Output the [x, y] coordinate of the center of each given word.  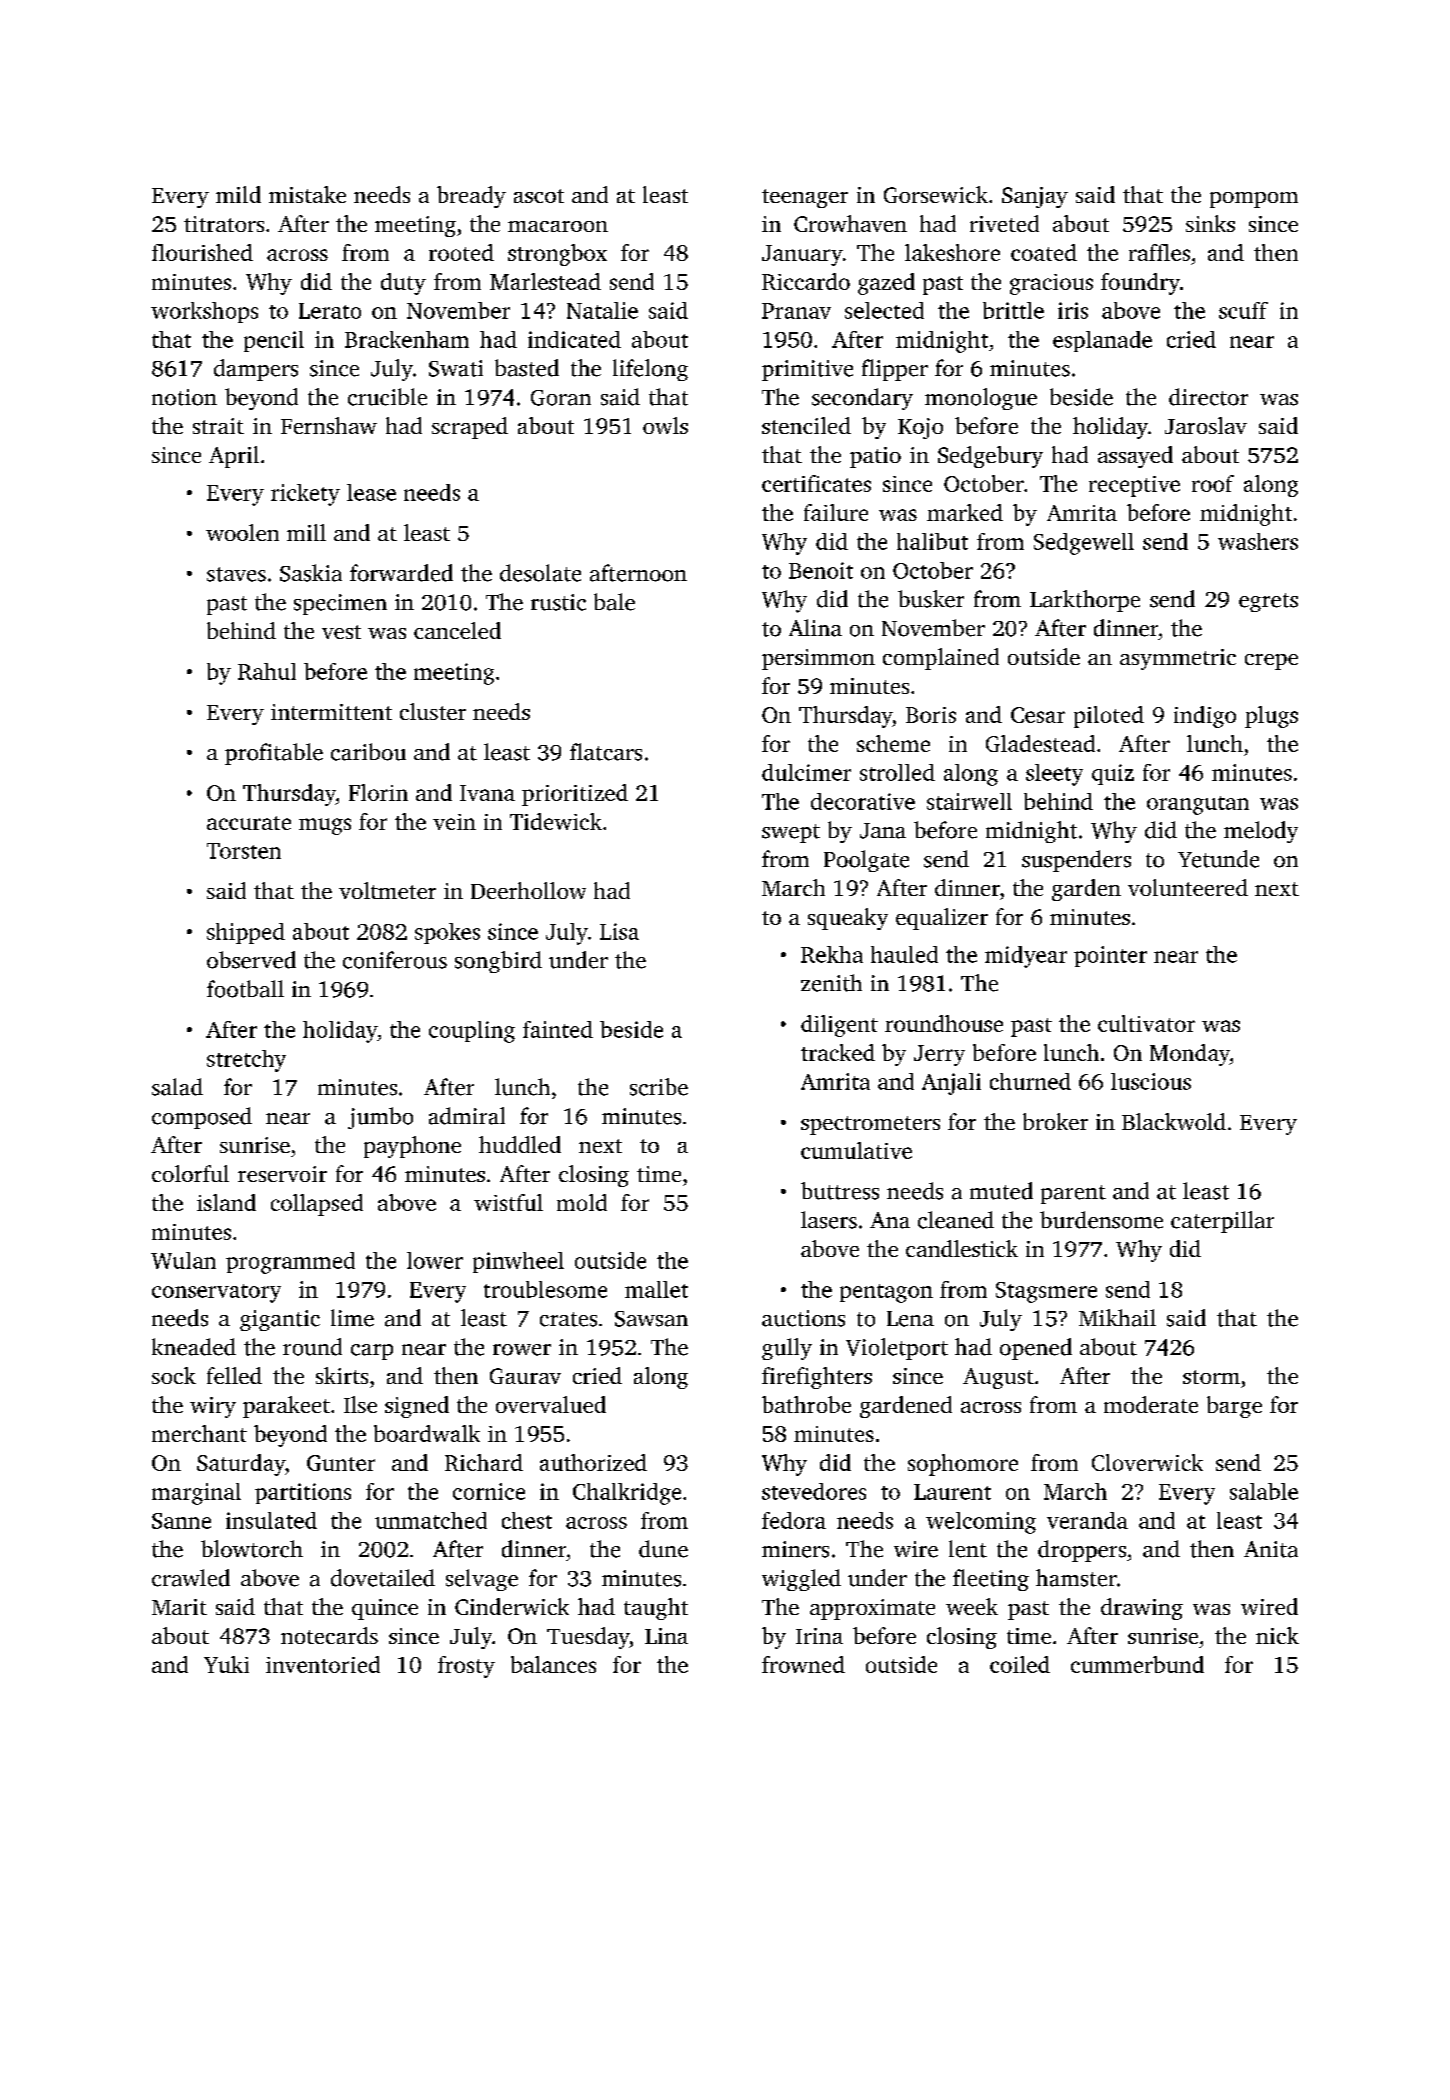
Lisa [619, 931]
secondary [862, 399]
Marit [179, 1607]
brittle [1013, 310]
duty [403, 284]
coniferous [395, 960]
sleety [1054, 775]
